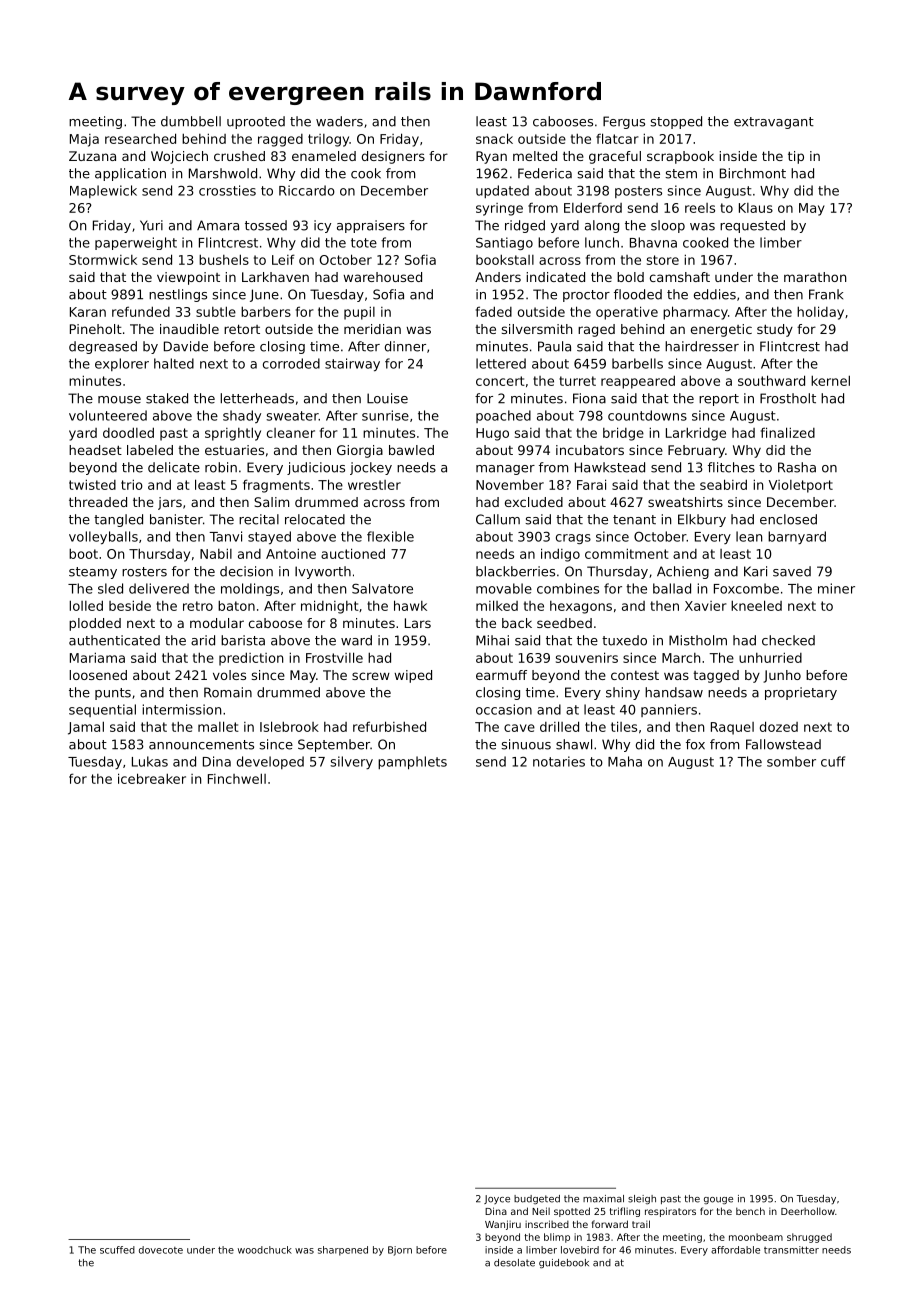  What do you see at coordinates (400, 1251) in the page?
I see `Bjorn` at bounding box center [400, 1251].
